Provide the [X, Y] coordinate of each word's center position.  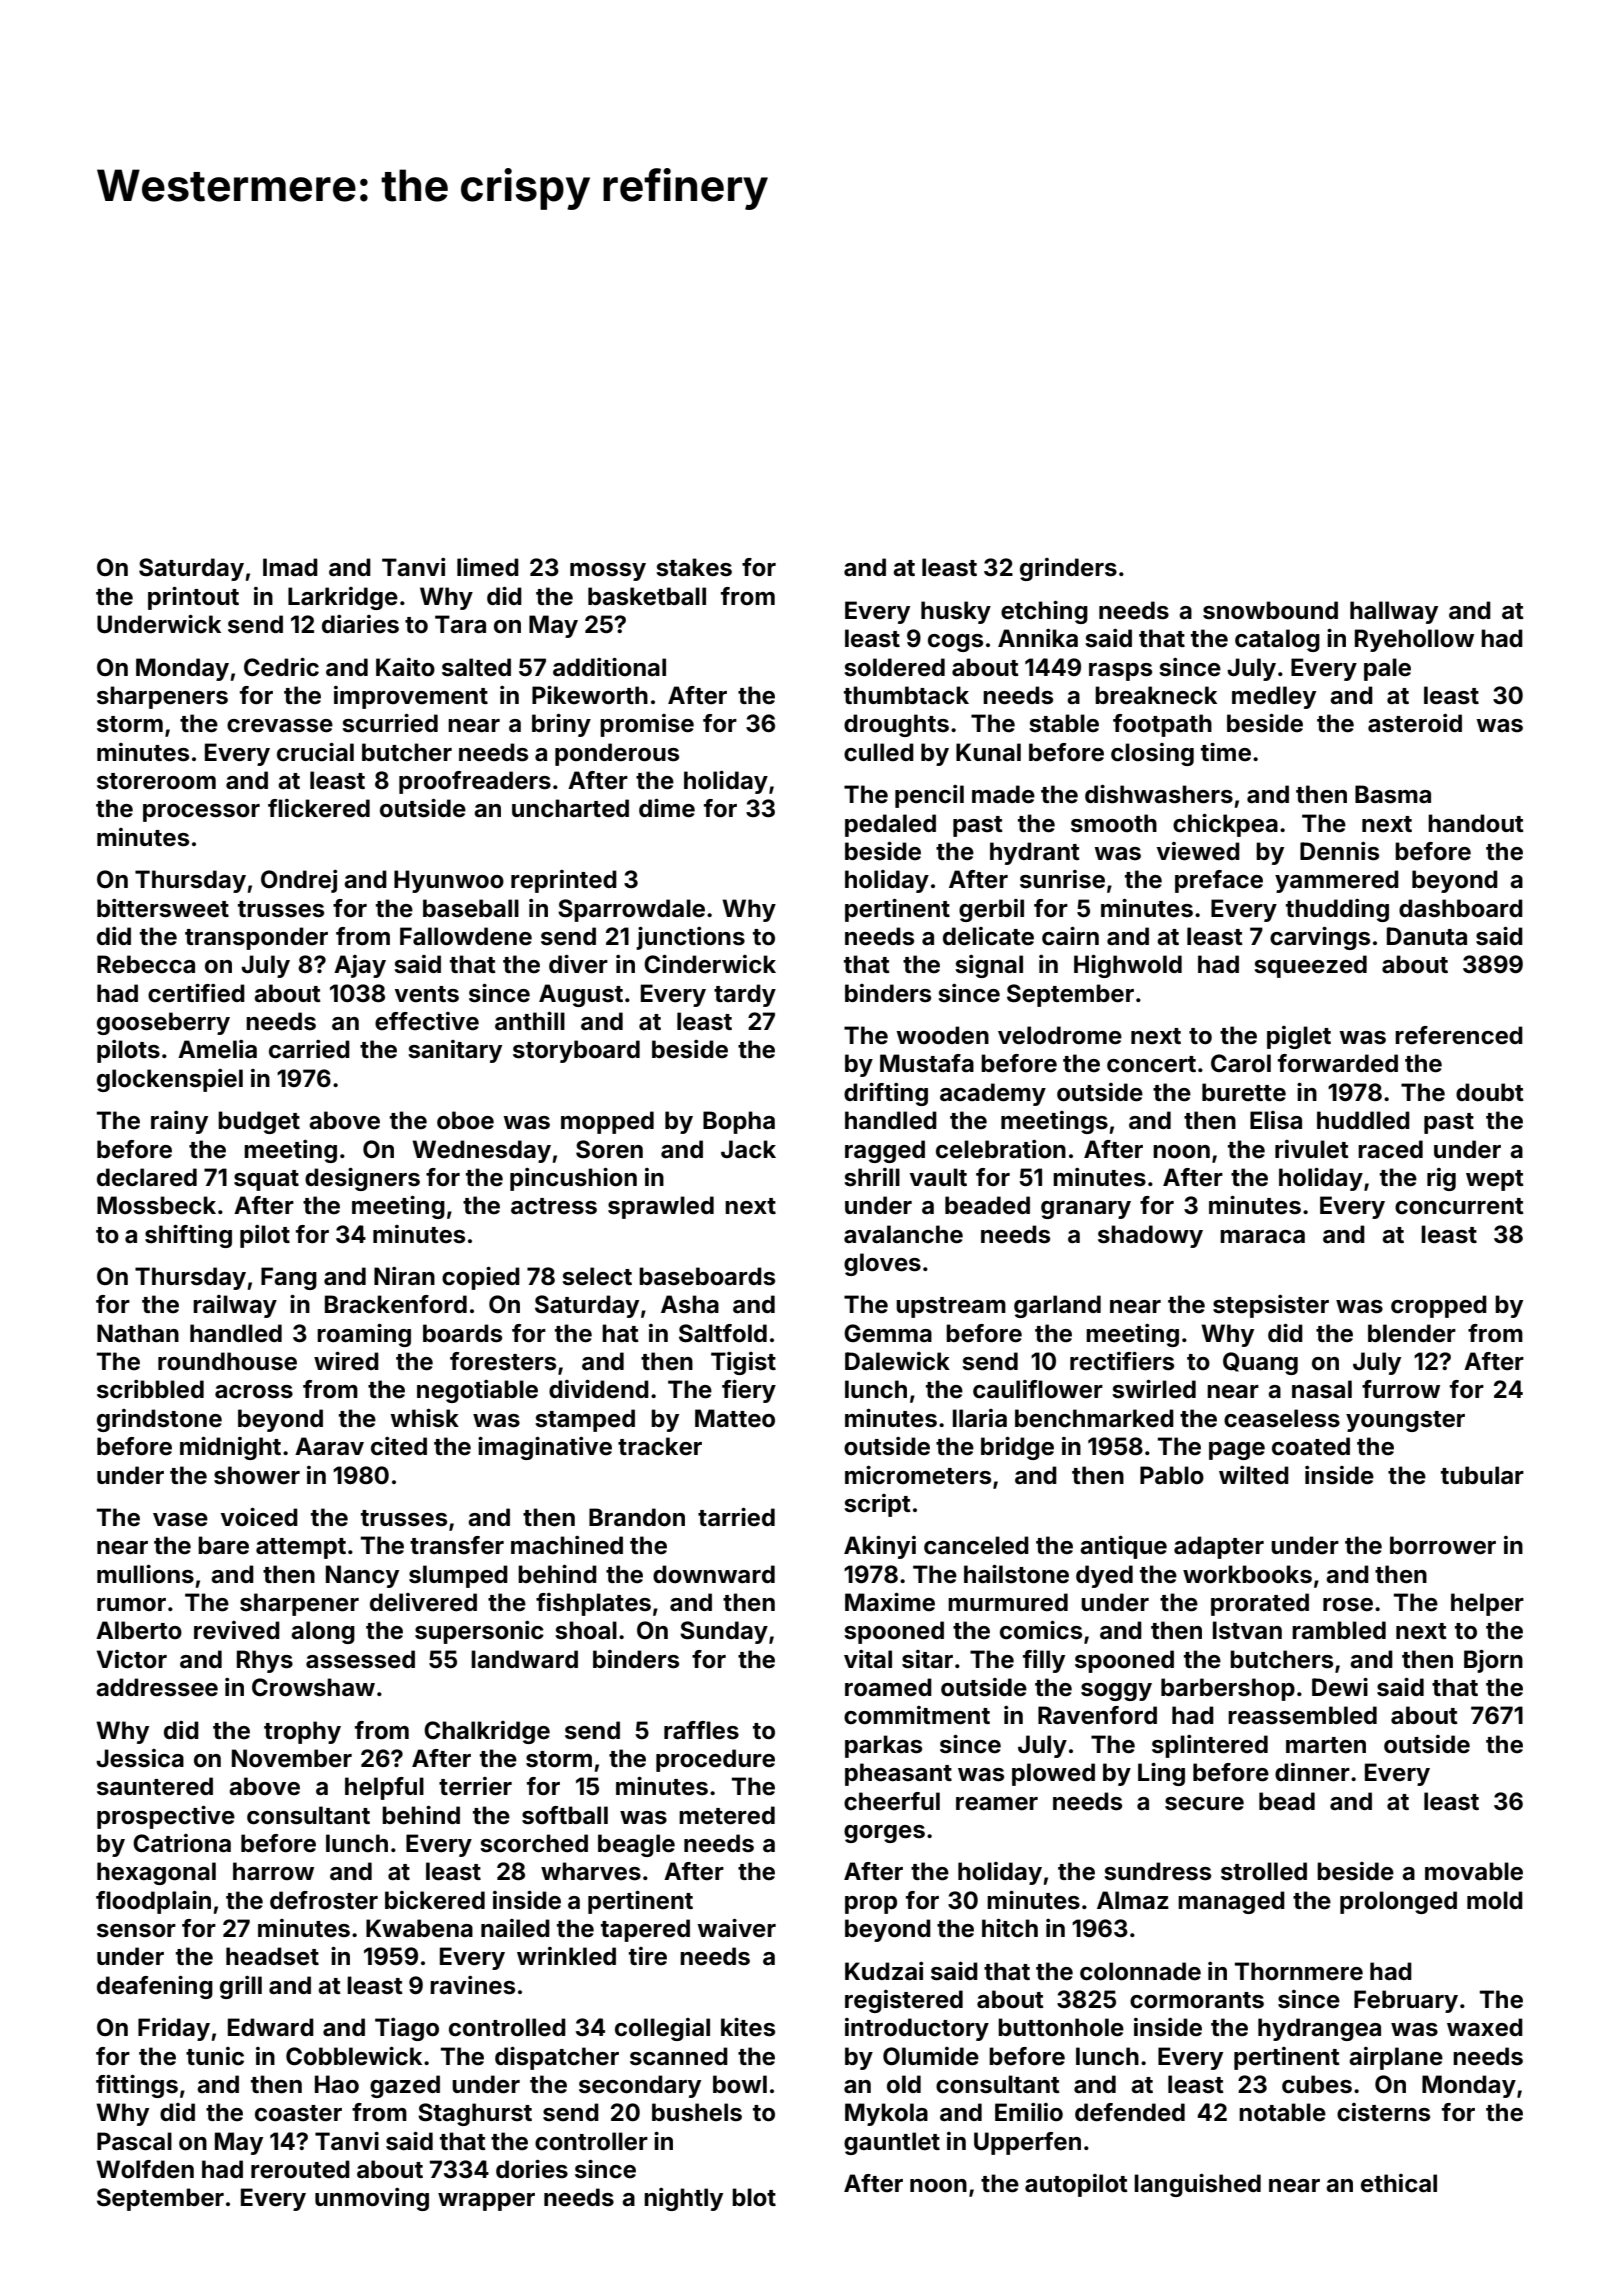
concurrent [1459, 1206]
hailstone [1016, 1574]
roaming [364, 1335]
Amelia [217, 1049]
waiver [736, 1928]
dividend [599, 1389]
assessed [360, 1659]
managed [1231, 1902]
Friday [174, 2029]
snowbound [1270, 610]
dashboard [1461, 908]
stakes [694, 567]
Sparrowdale [631, 910]
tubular [1482, 1475]
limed [488, 567]
